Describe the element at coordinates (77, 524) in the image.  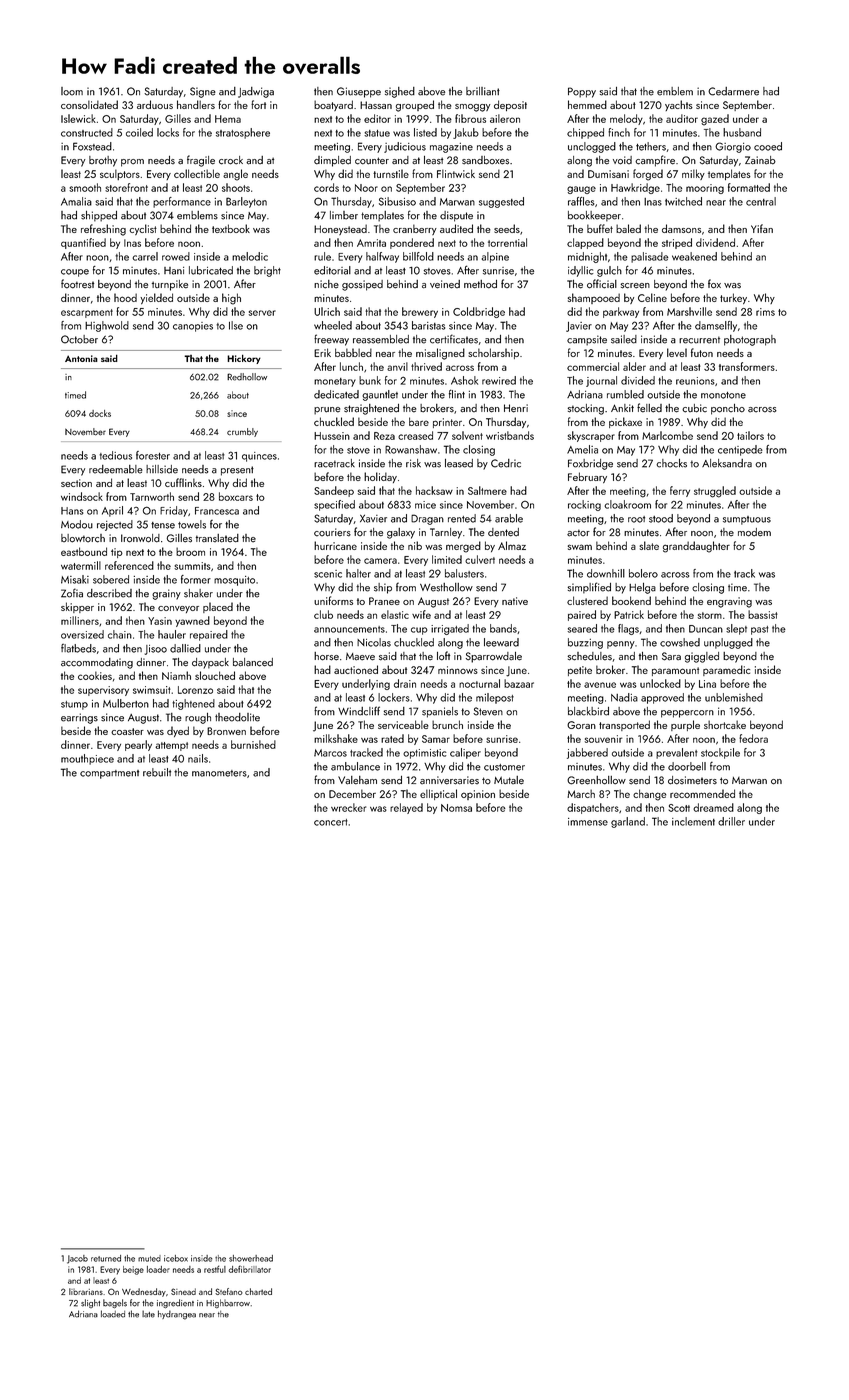
I see `Modou` at that location.
